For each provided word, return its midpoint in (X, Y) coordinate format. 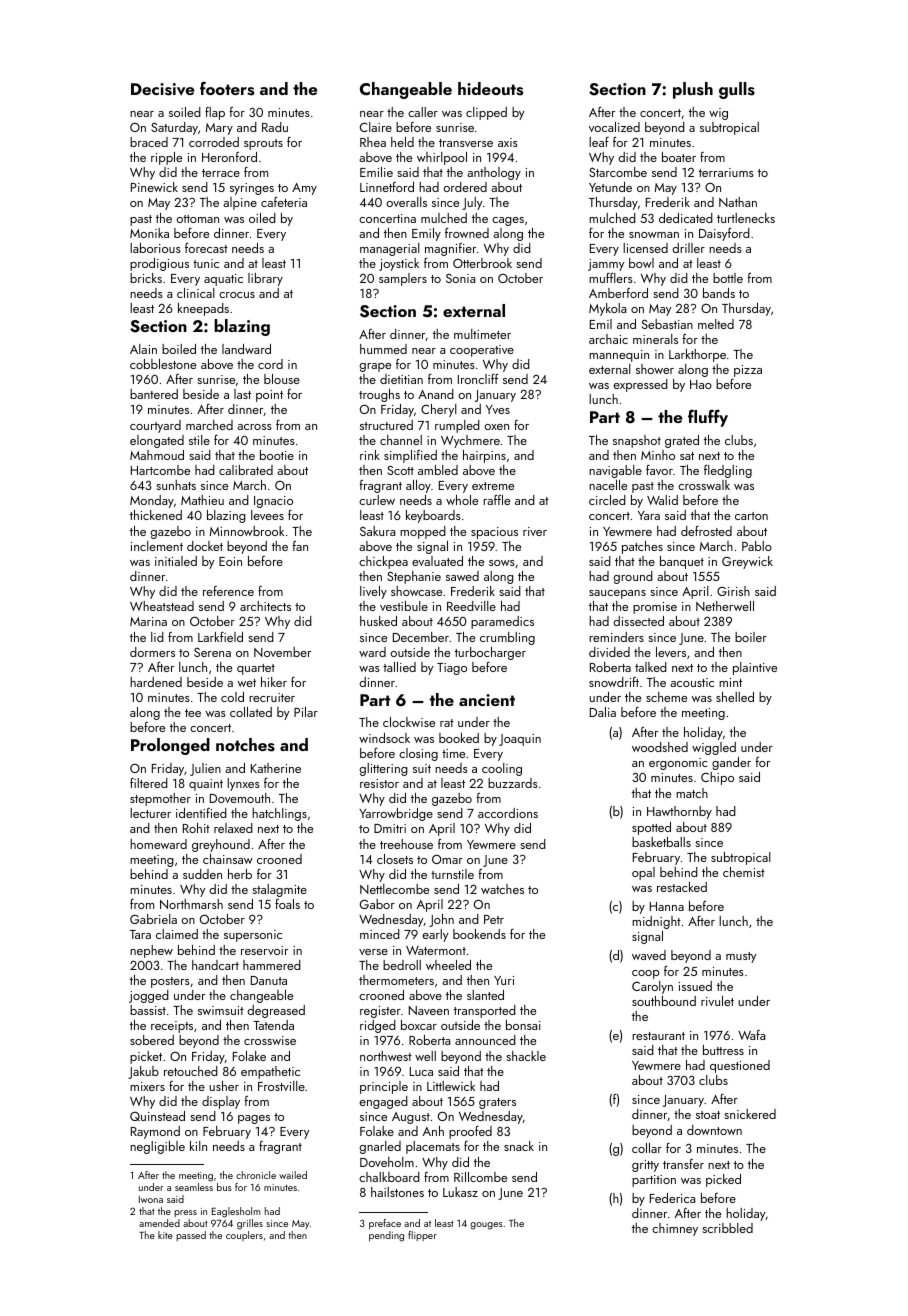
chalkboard (389, 1177)
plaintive (755, 668)
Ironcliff (478, 378)
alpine (240, 203)
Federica (672, 1198)
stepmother (160, 799)
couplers (244, 1236)
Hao (701, 384)
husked (378, 621)
